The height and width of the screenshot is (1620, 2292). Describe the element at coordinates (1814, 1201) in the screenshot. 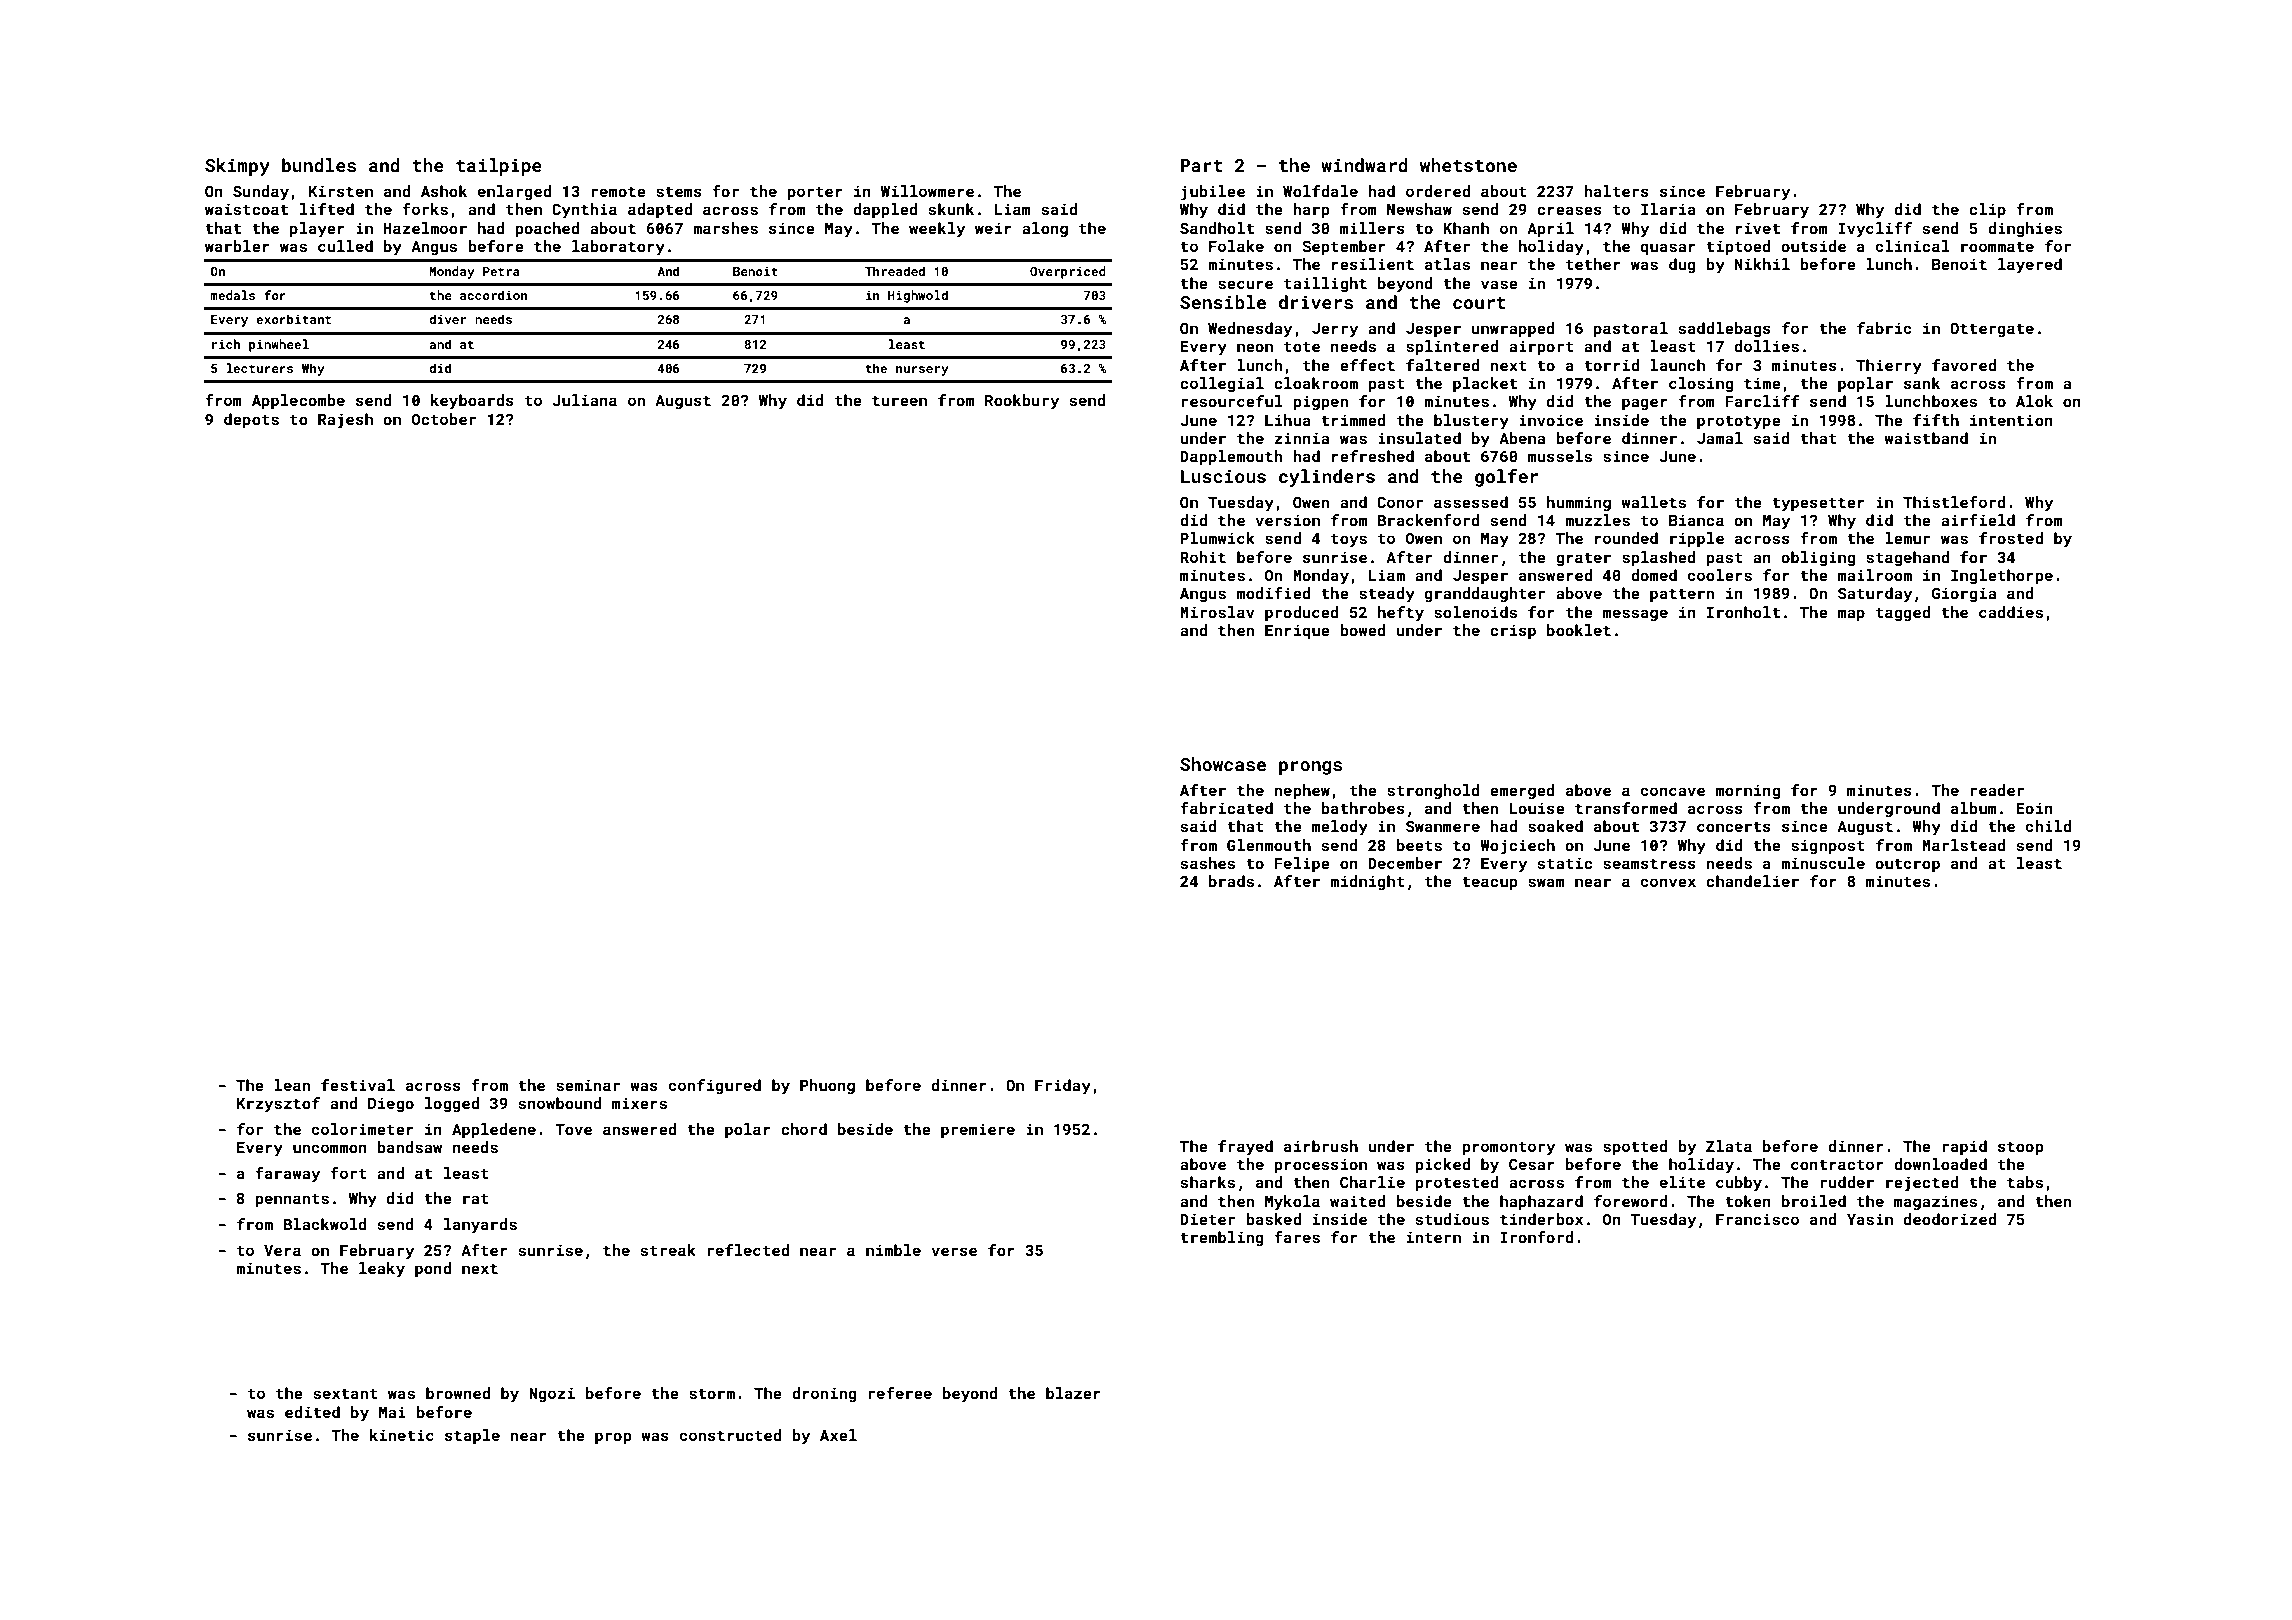

I see `broiled` at that location.
